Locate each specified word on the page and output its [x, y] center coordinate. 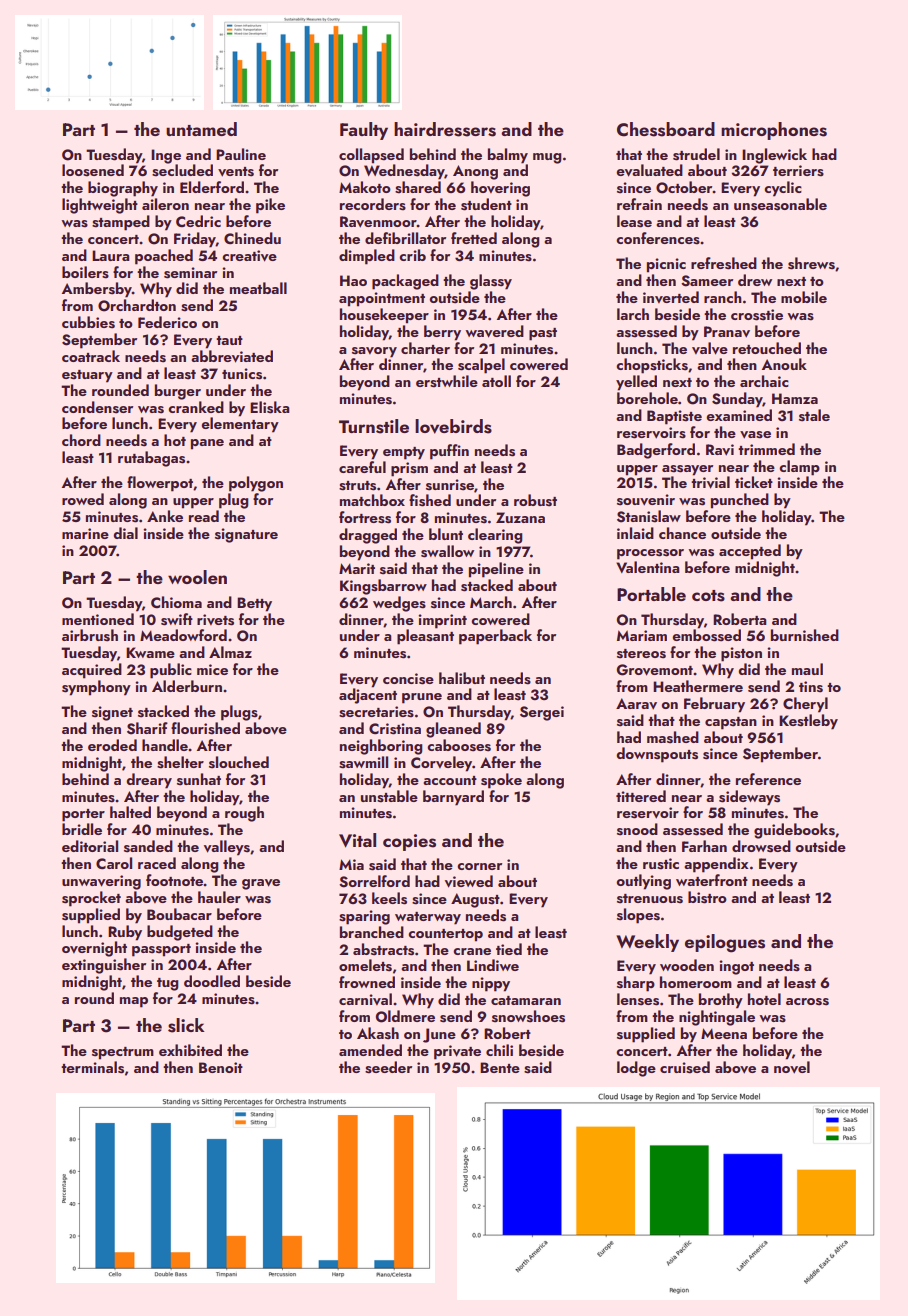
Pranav [727, 332]
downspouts [657, 755]
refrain [639, 204]
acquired [92, 671]
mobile [804, 297]
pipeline [496, 570]
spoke [501, 781]
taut [229, 340]
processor [650, 554]
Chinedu [252, 238]
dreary [149, 781]
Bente [500, 1067]
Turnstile [374, 426]
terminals [92, 1067]
